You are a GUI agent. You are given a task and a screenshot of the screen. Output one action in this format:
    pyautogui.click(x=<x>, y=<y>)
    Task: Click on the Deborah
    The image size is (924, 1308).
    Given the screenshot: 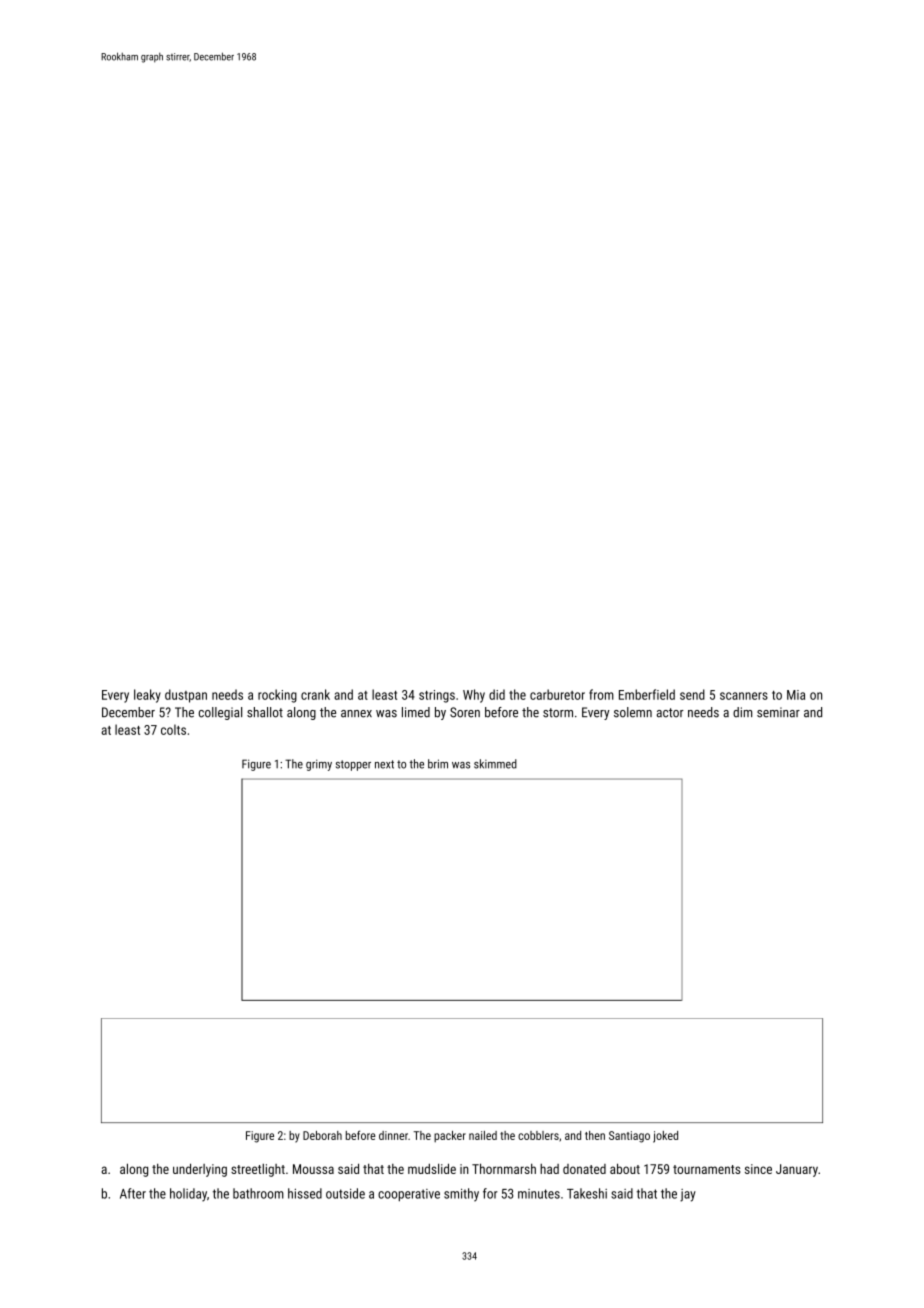 What is the action you would take?
    pyautogui.click(x=322, y=1135)
